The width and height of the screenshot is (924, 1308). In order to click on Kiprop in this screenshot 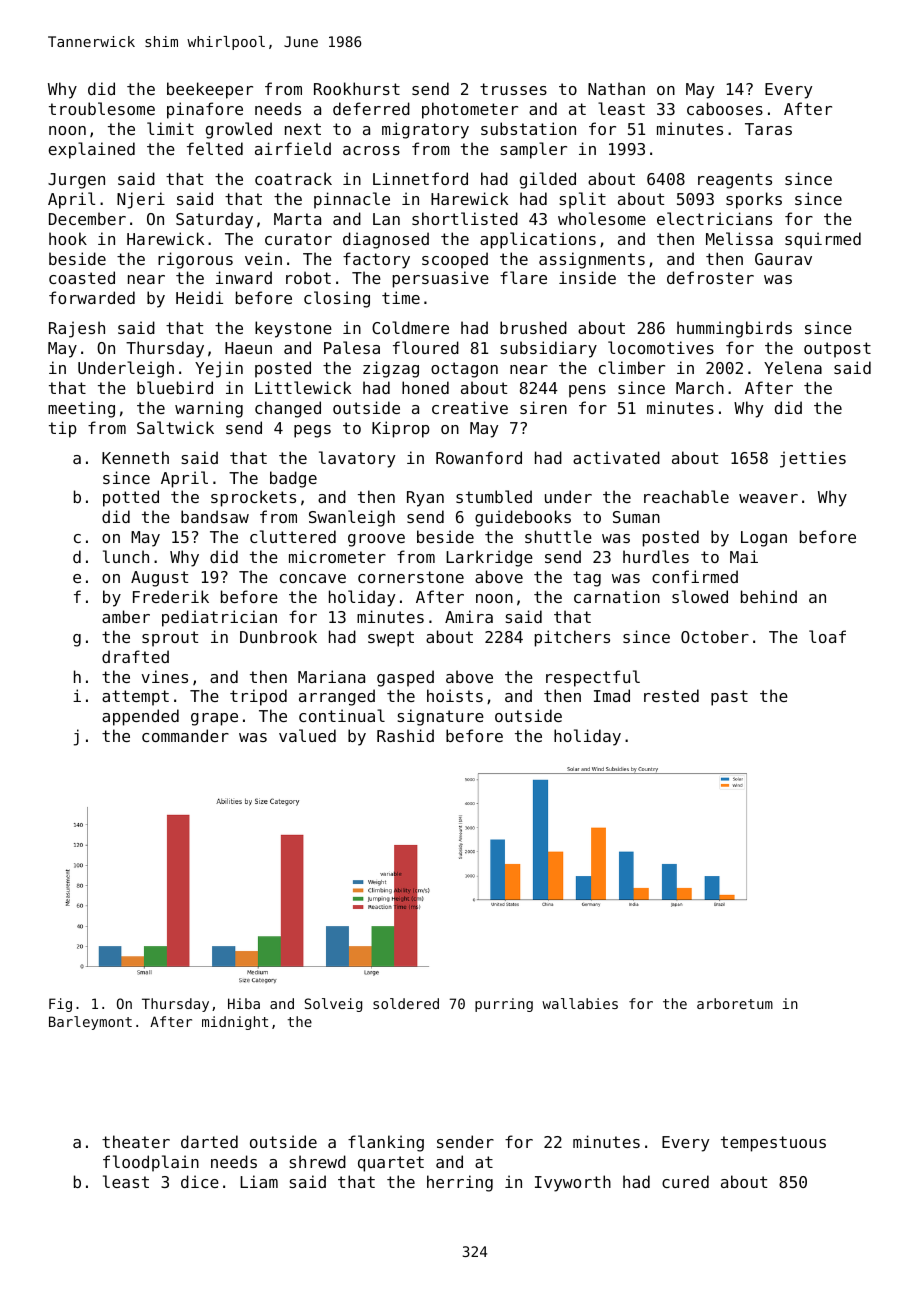, I will do `click(401, 429)`.
